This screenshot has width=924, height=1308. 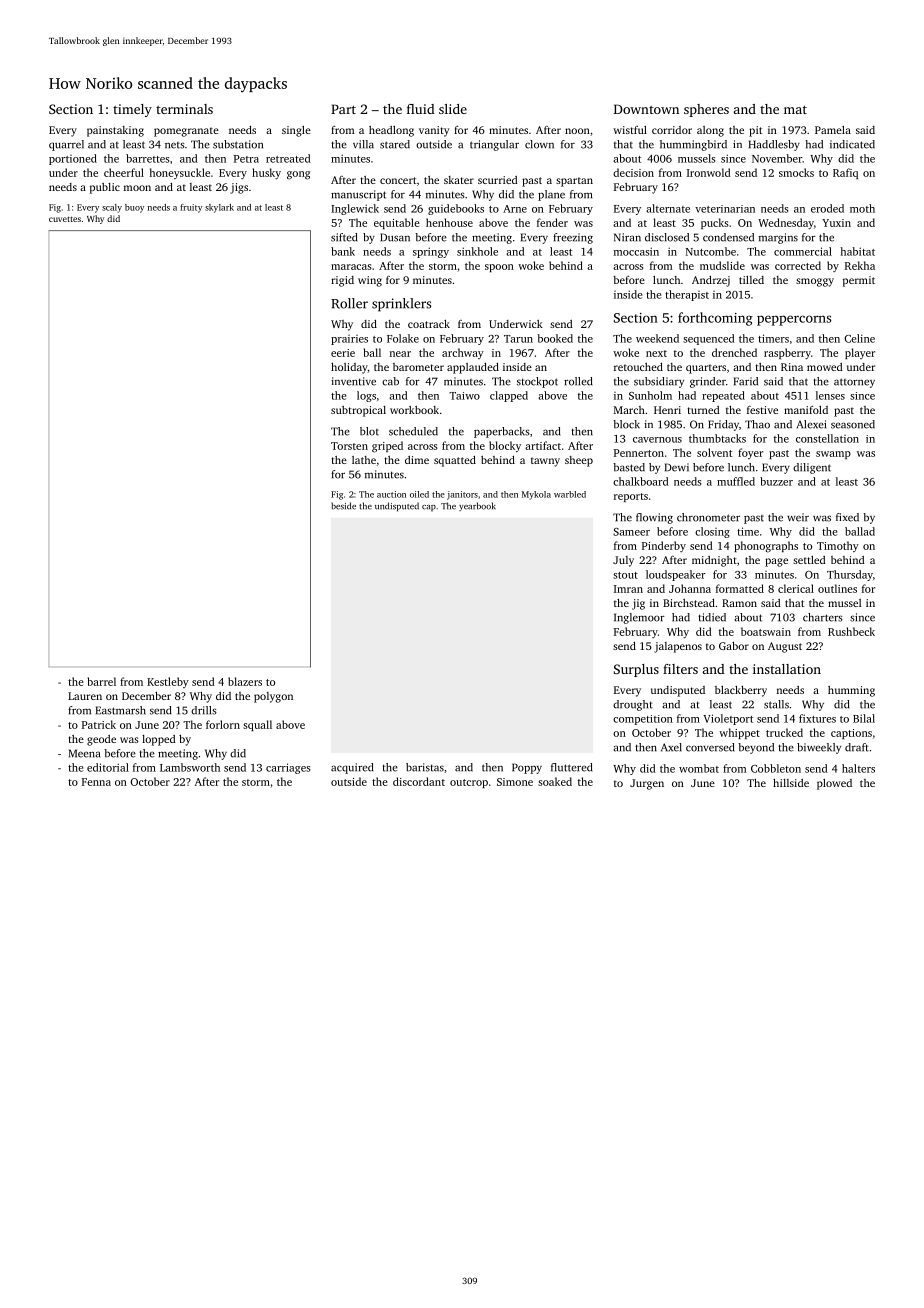 I want to click on coatrack, so click(x=429, y=324).
